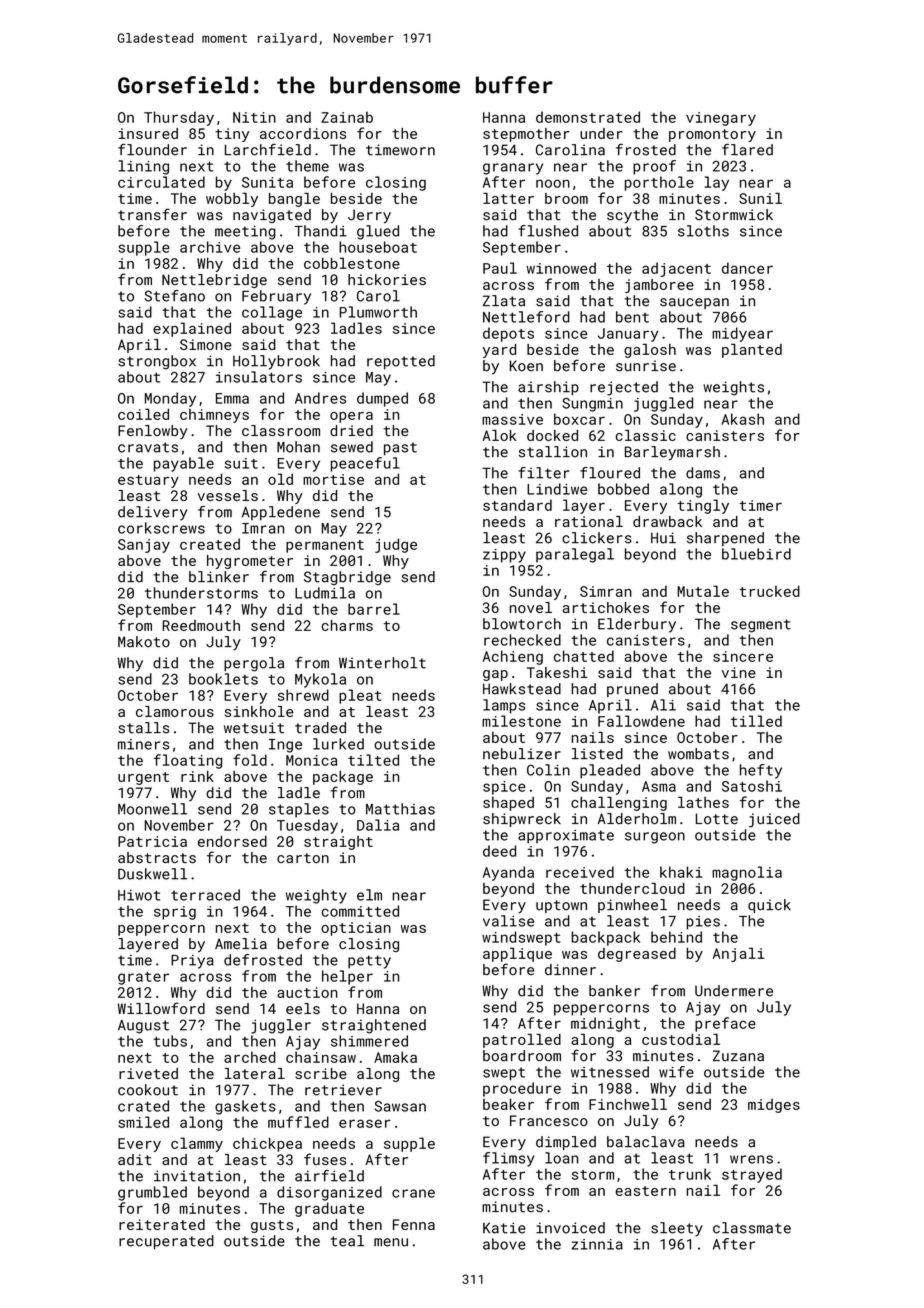 The height and width of the page is (1308, 924). Describe the element at coordinates (548, 388) in the page. I see `airship` at that location.
